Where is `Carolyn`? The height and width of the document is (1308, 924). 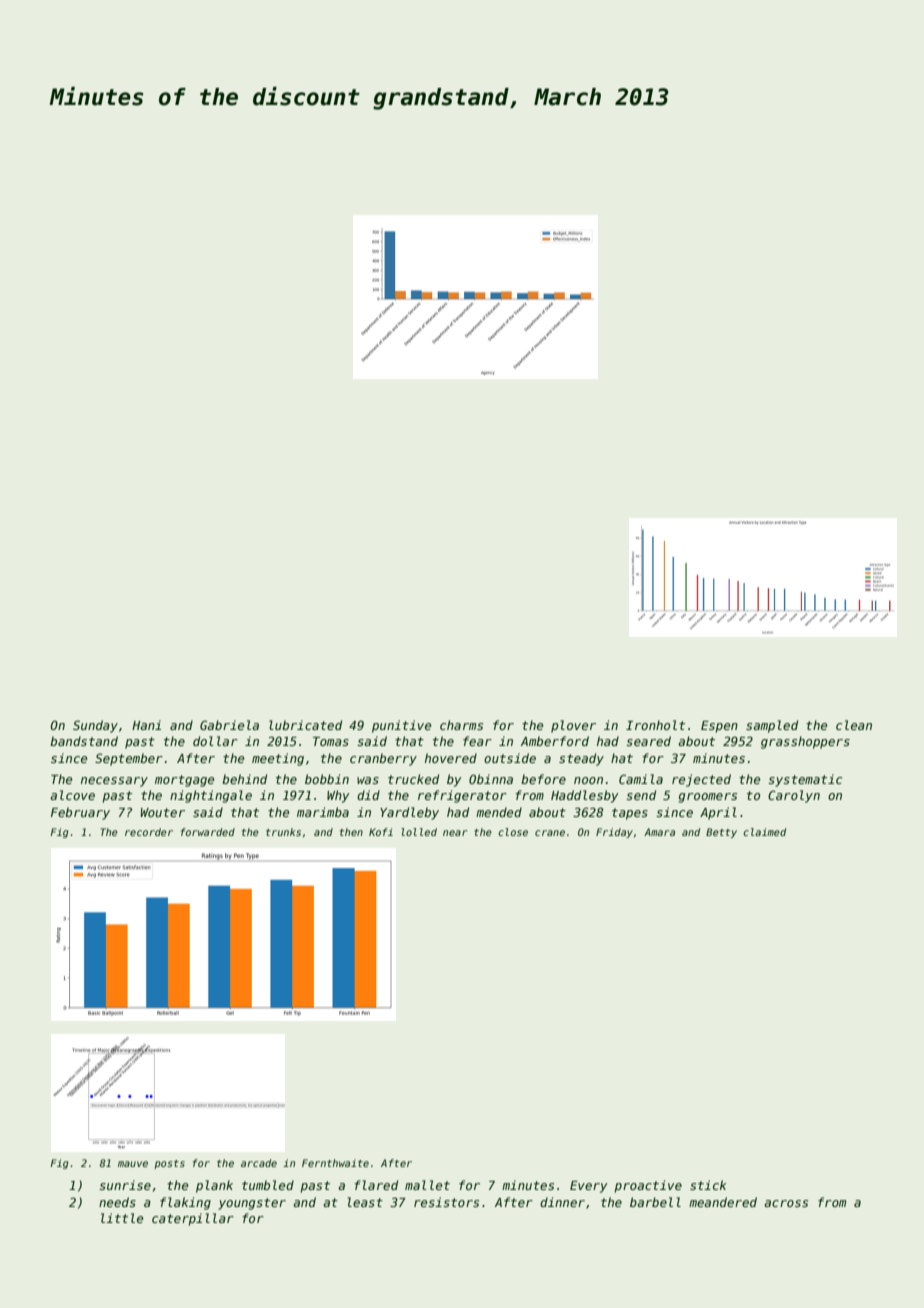
Carolyn is located at coordinates (794, 796).
